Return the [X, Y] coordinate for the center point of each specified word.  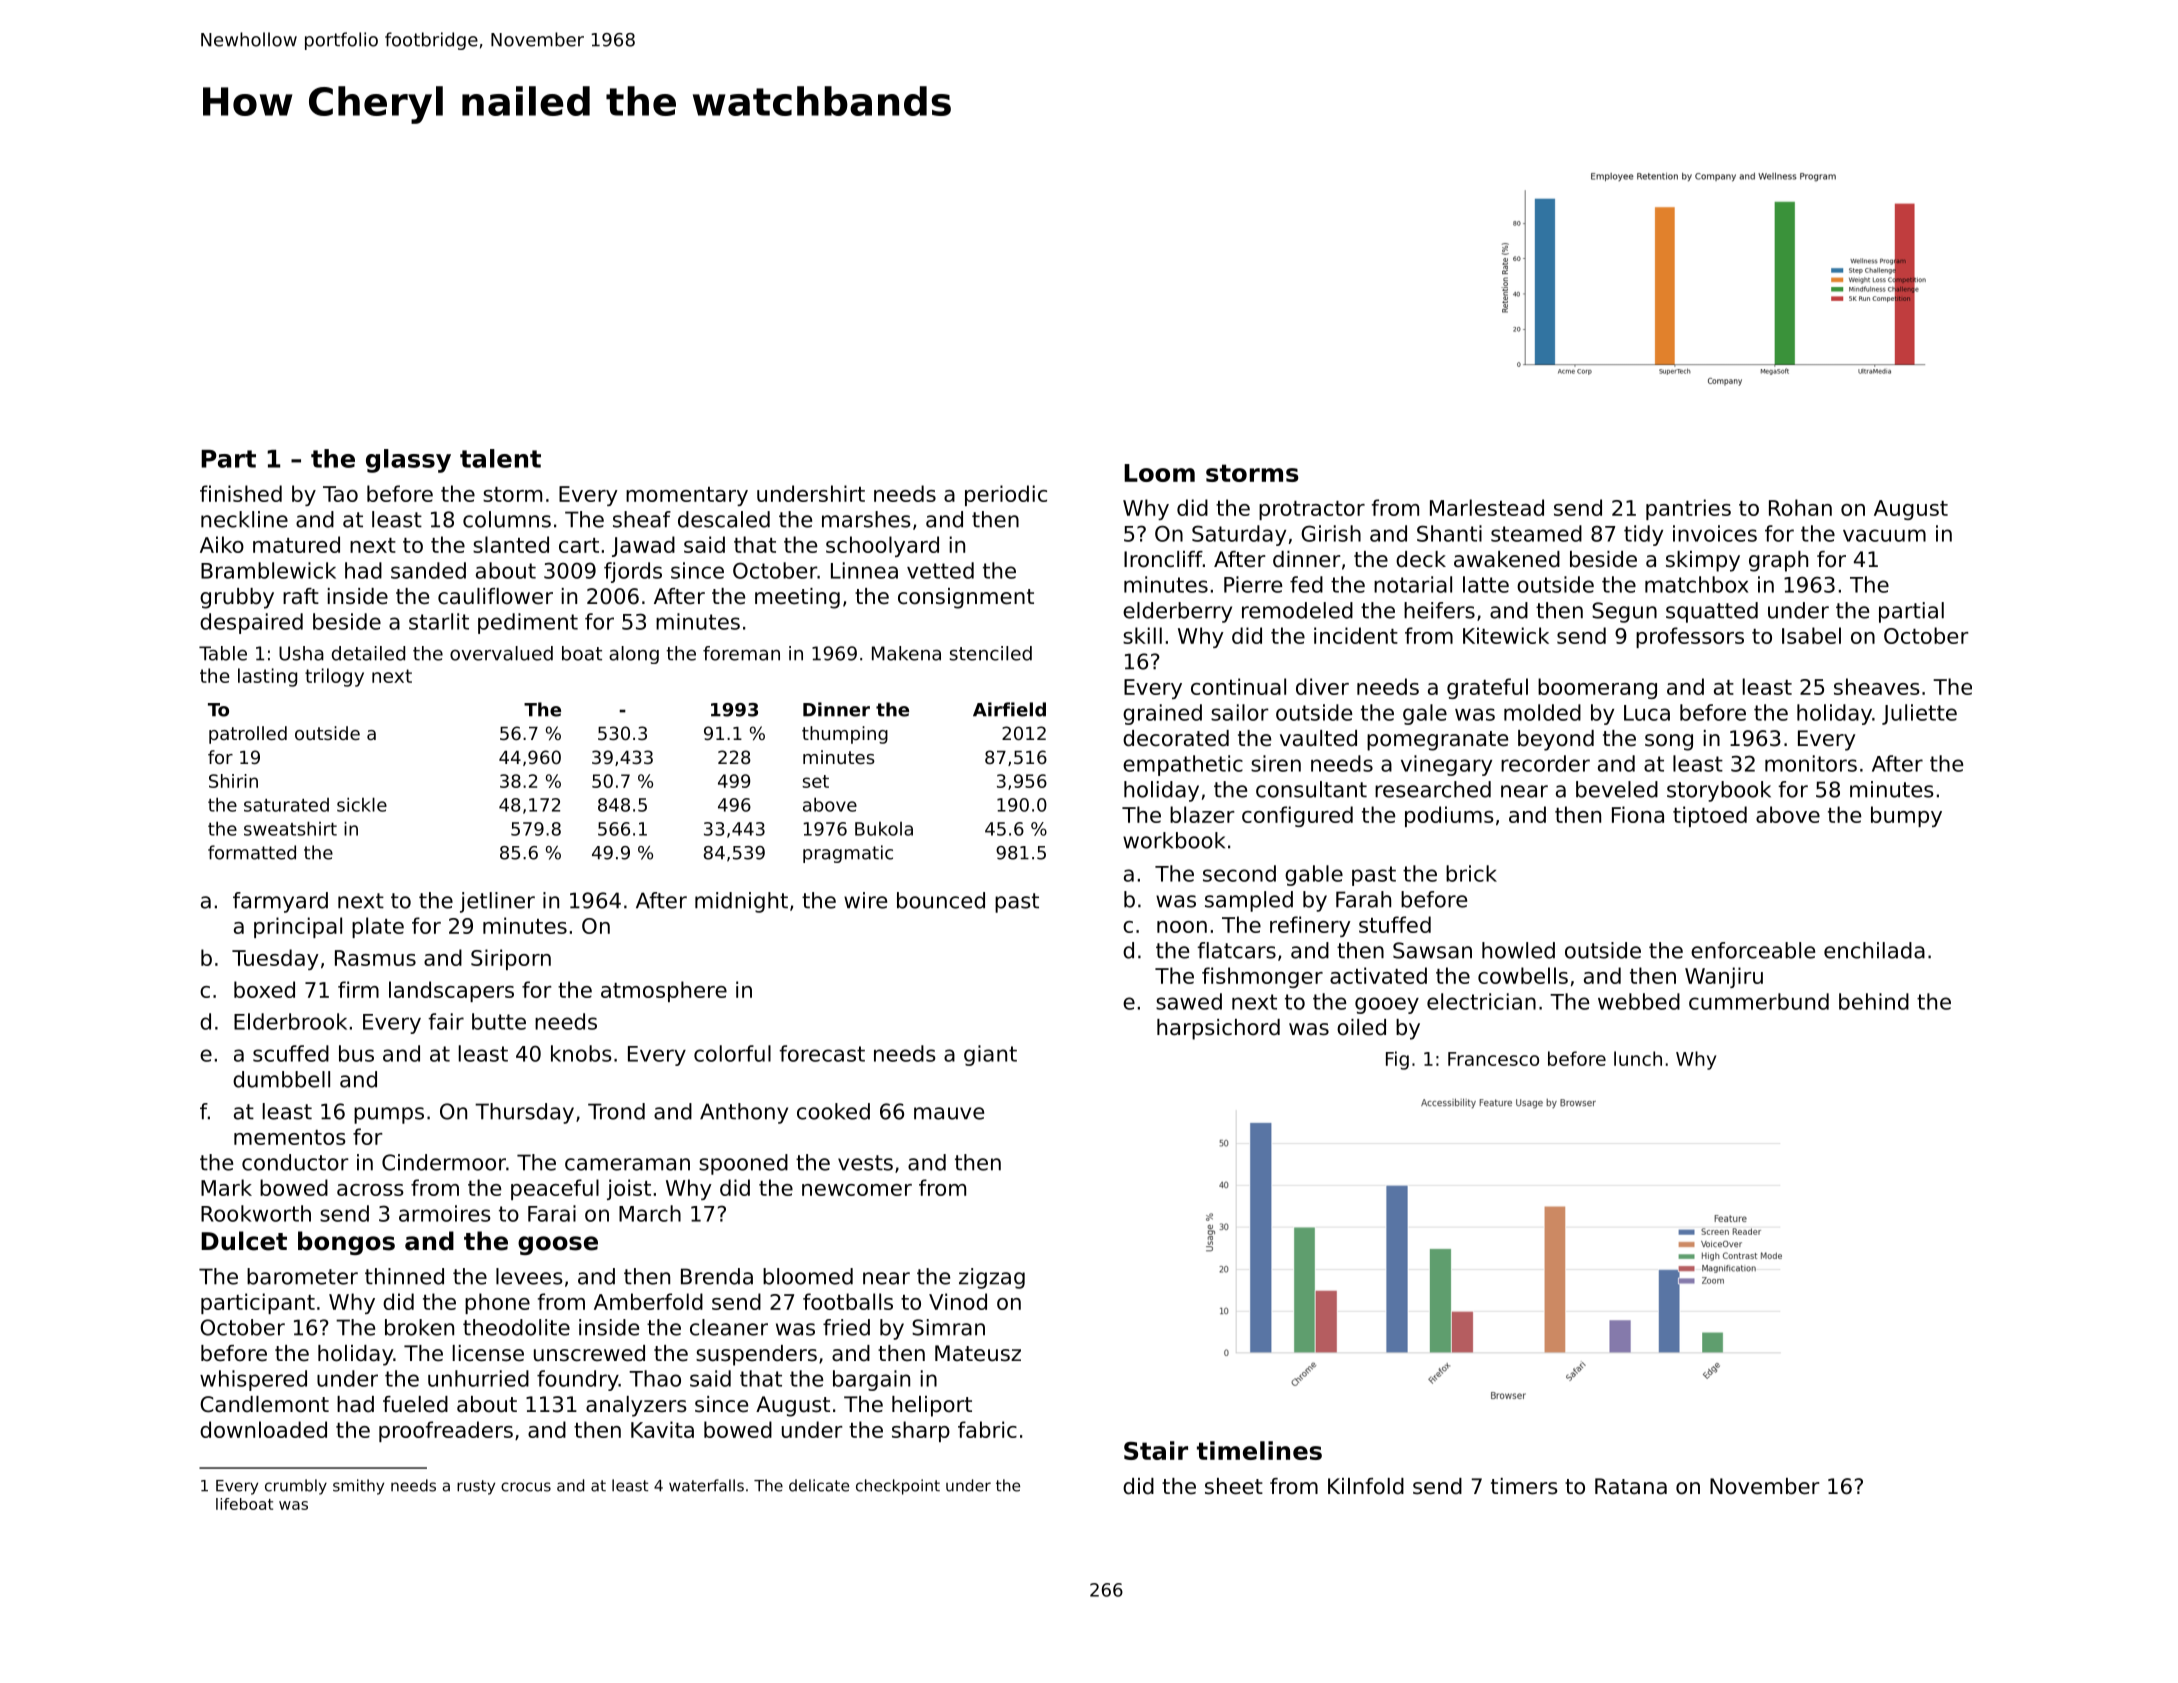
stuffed [1395, 924]
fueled [415, 1404]
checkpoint [898, 1487]
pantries [1688, 509]
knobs [581, 1053]
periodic [1006, 495]
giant [990, 1055]
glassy [408, 461]
